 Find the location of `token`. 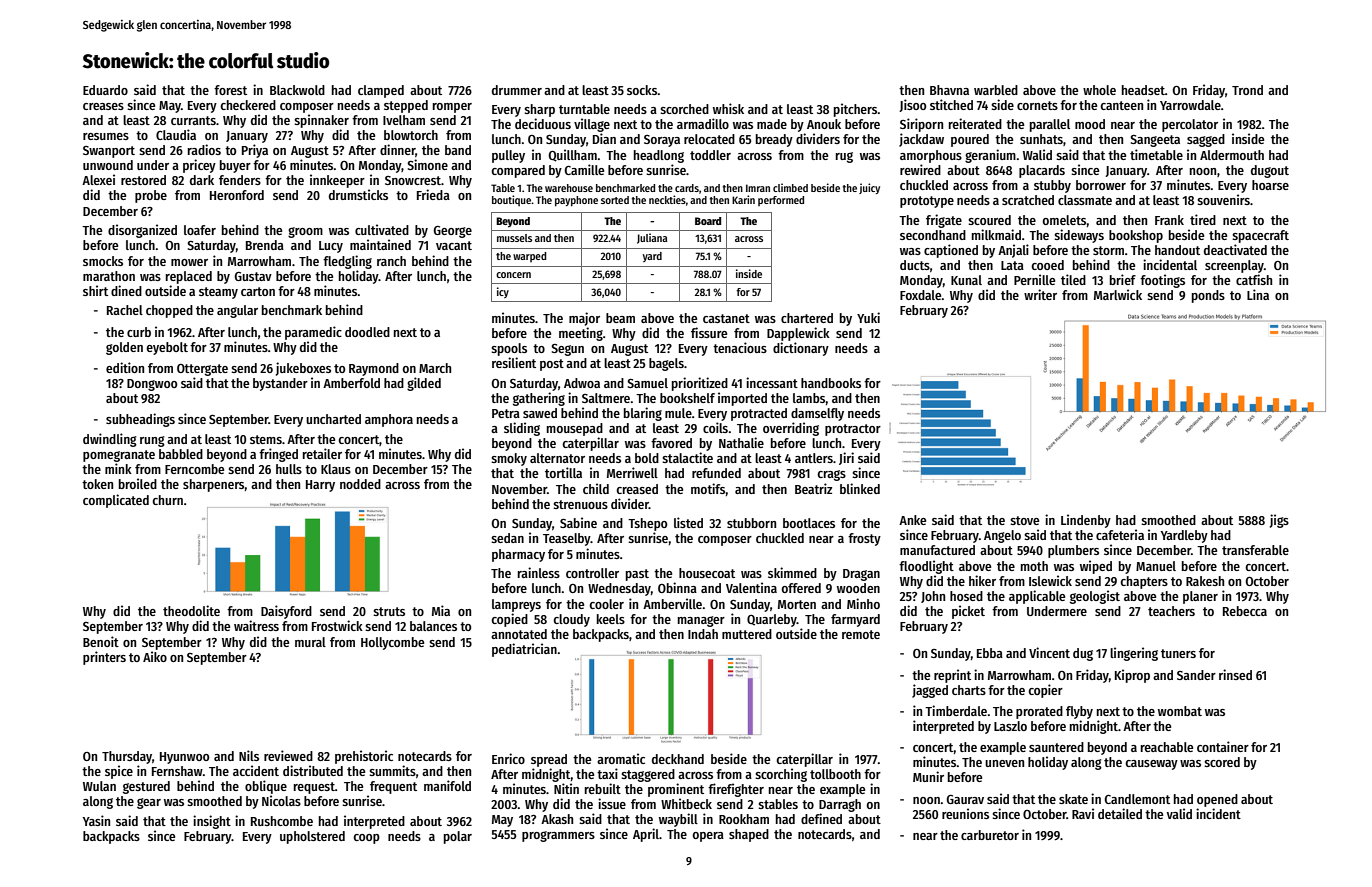

token is located at coordinates (97, 484).
